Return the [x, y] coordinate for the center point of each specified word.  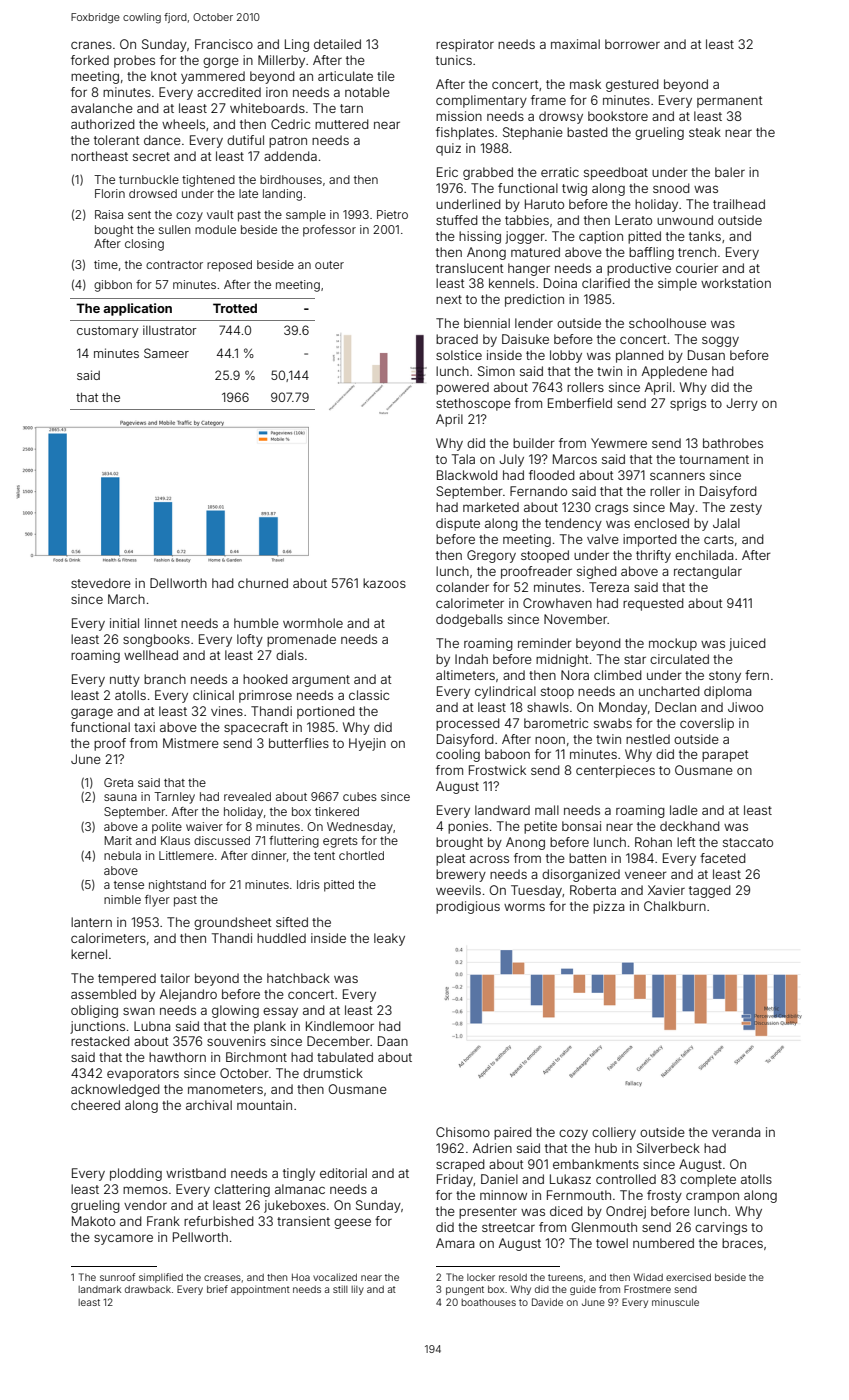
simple [677, 284]
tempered [127, 979]
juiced [747, 644]
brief [217, 1289]
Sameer [166, 353]
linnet [161, 623]
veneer [646, 875]
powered [462, 388]
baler [730, 172]
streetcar [508, 1227]
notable [367, 92]
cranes [91, 45]
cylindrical [505, 692]
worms [524, 907]
